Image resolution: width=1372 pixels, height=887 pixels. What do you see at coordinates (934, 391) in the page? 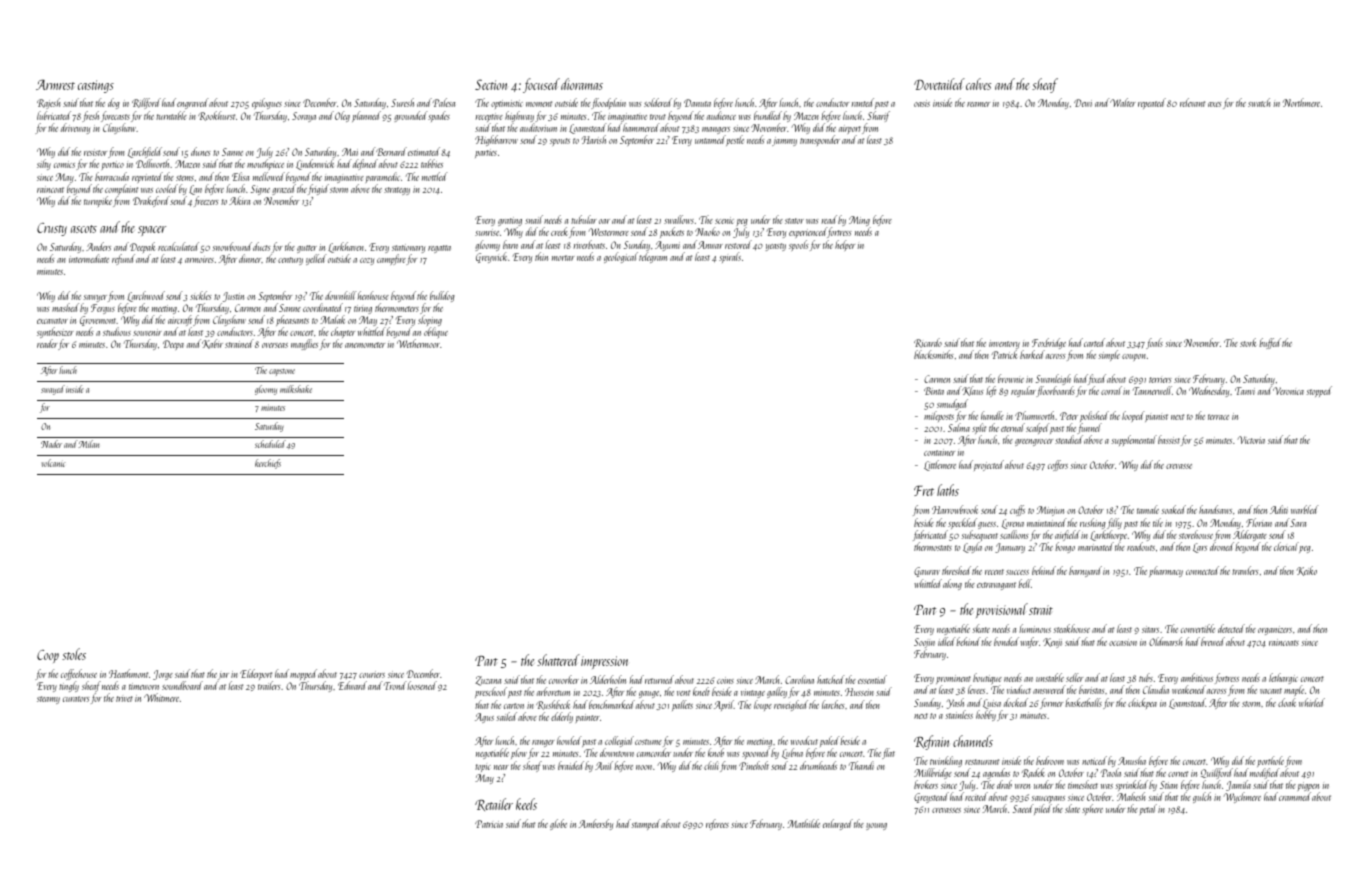
I see `Binta` at bounding box center [934, 391].
